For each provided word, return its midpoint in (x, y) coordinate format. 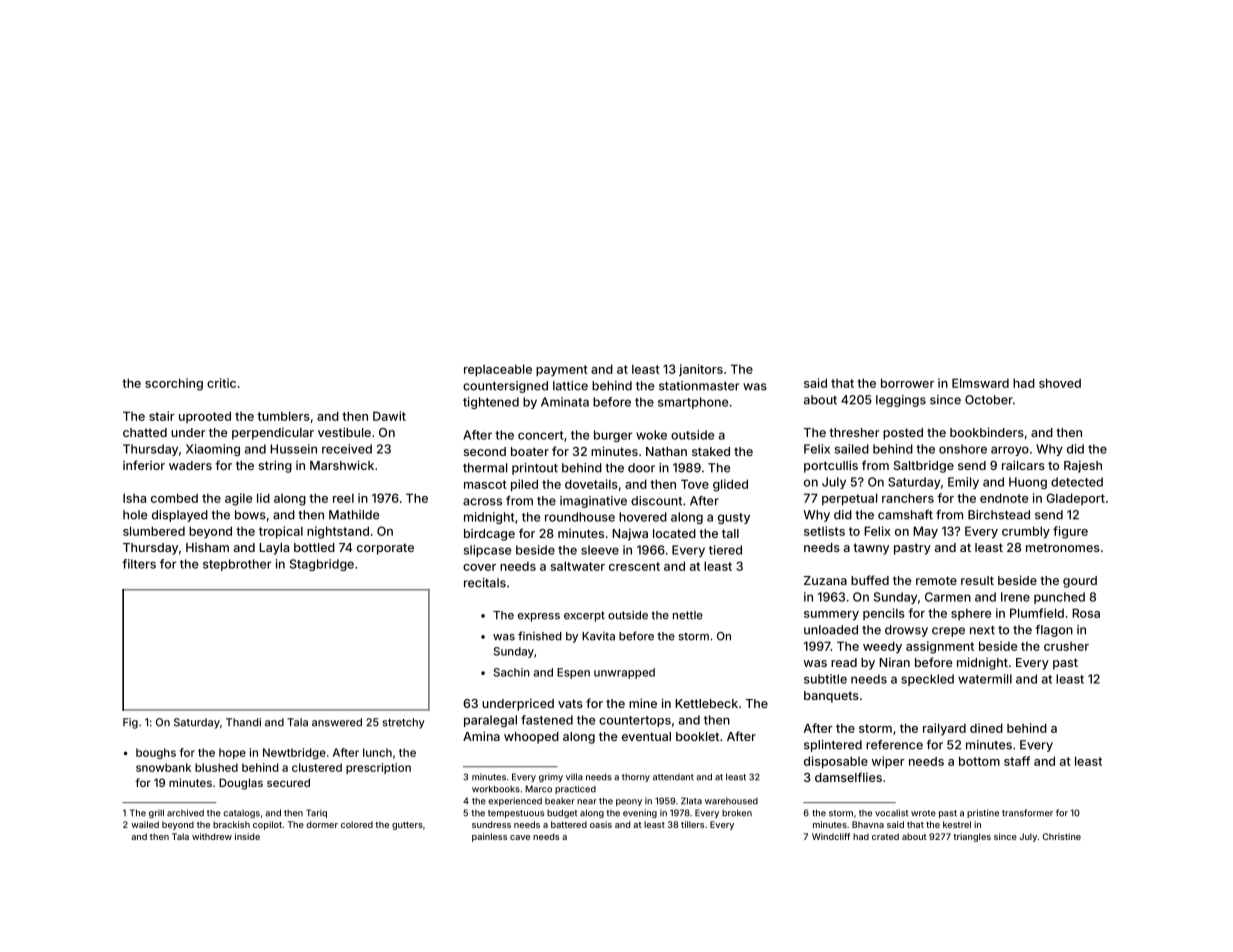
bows (250, 515)
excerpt (584, 616)
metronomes (1063, 547)
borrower (907, 383)
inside (247, 836)
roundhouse (580, 517)
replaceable (498, 370)
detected (1077, 482)
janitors (701, 370)
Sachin (511, 672)
